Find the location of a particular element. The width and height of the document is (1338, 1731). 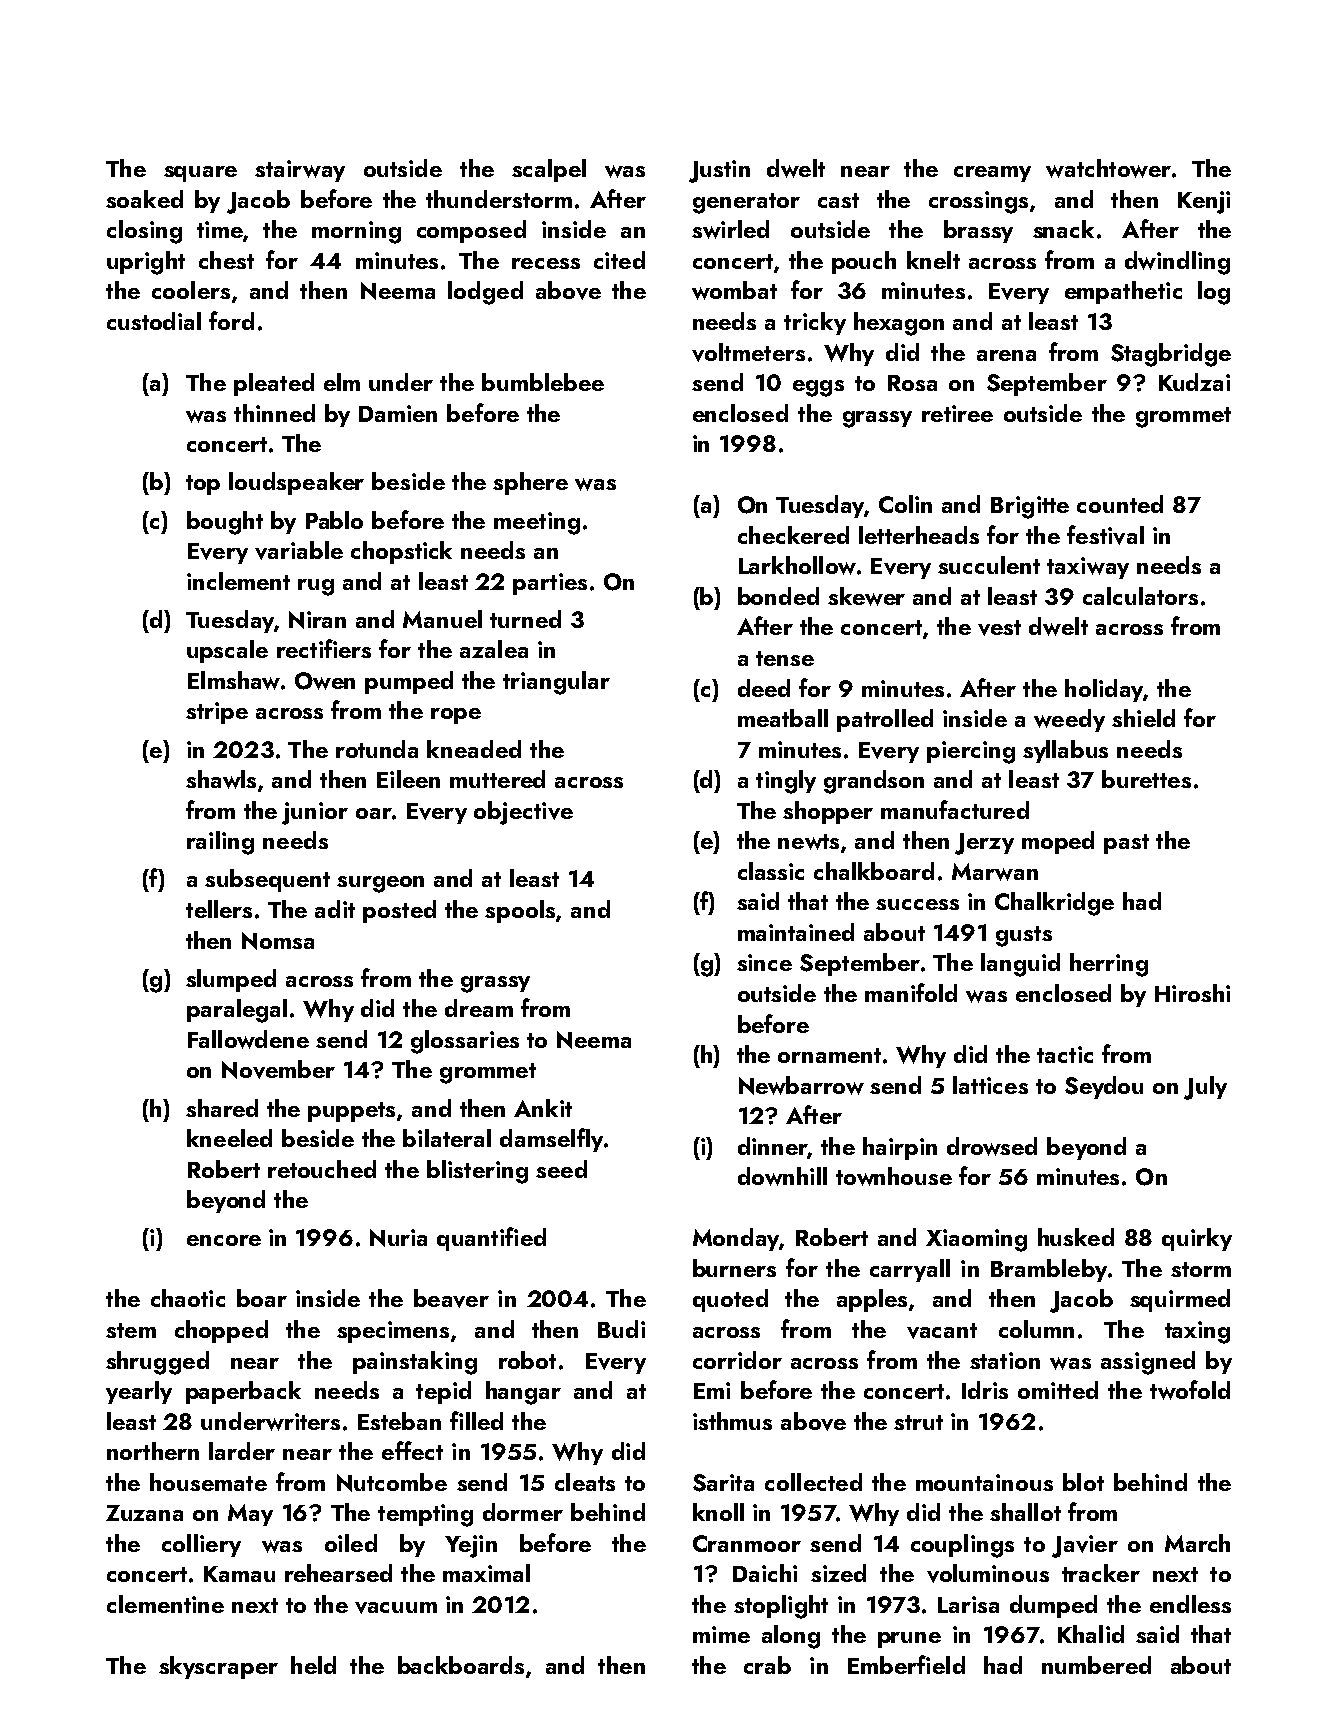

bought is located at coordinates (225, 523).
